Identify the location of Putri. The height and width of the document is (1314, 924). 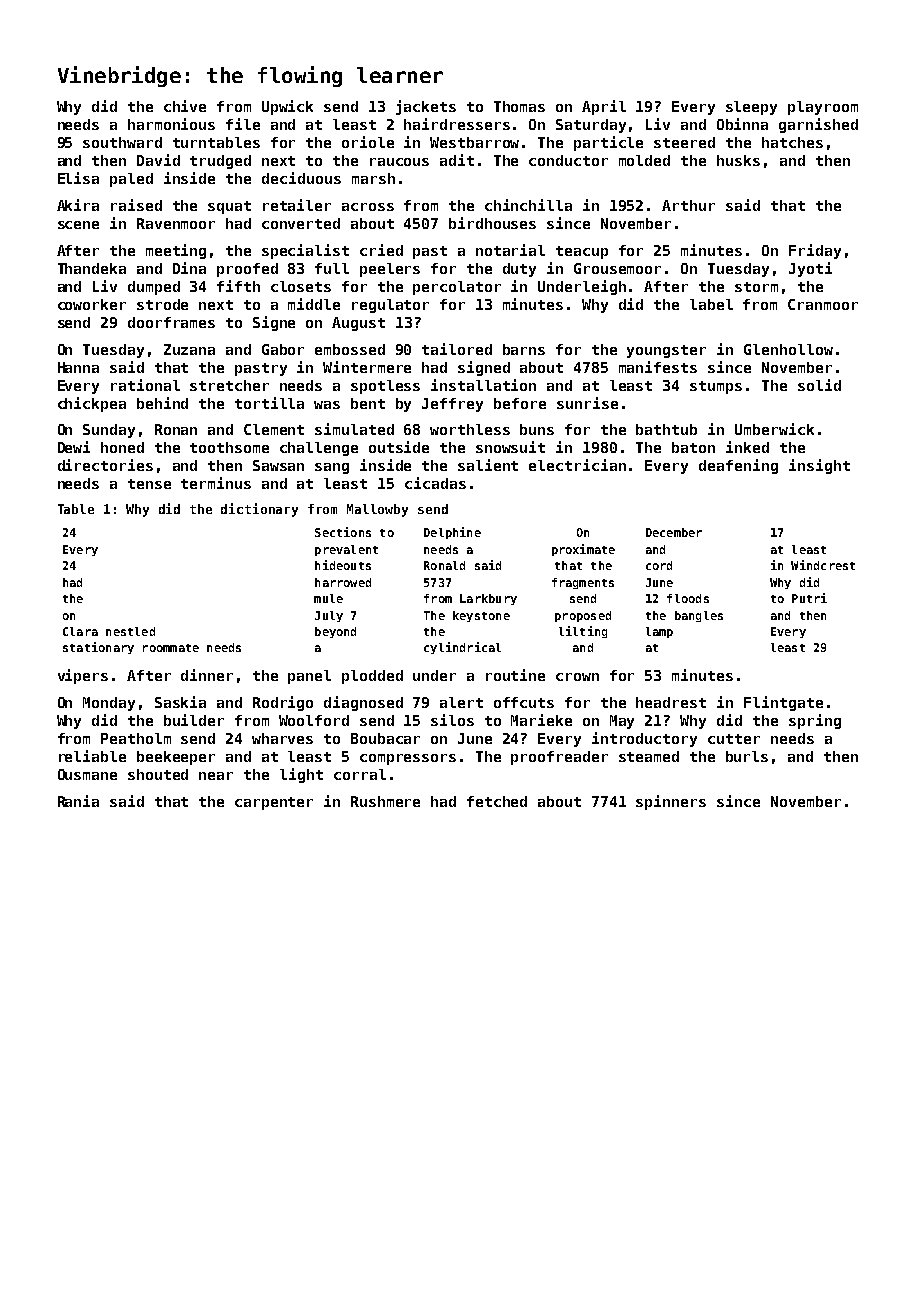
(809, 598).
